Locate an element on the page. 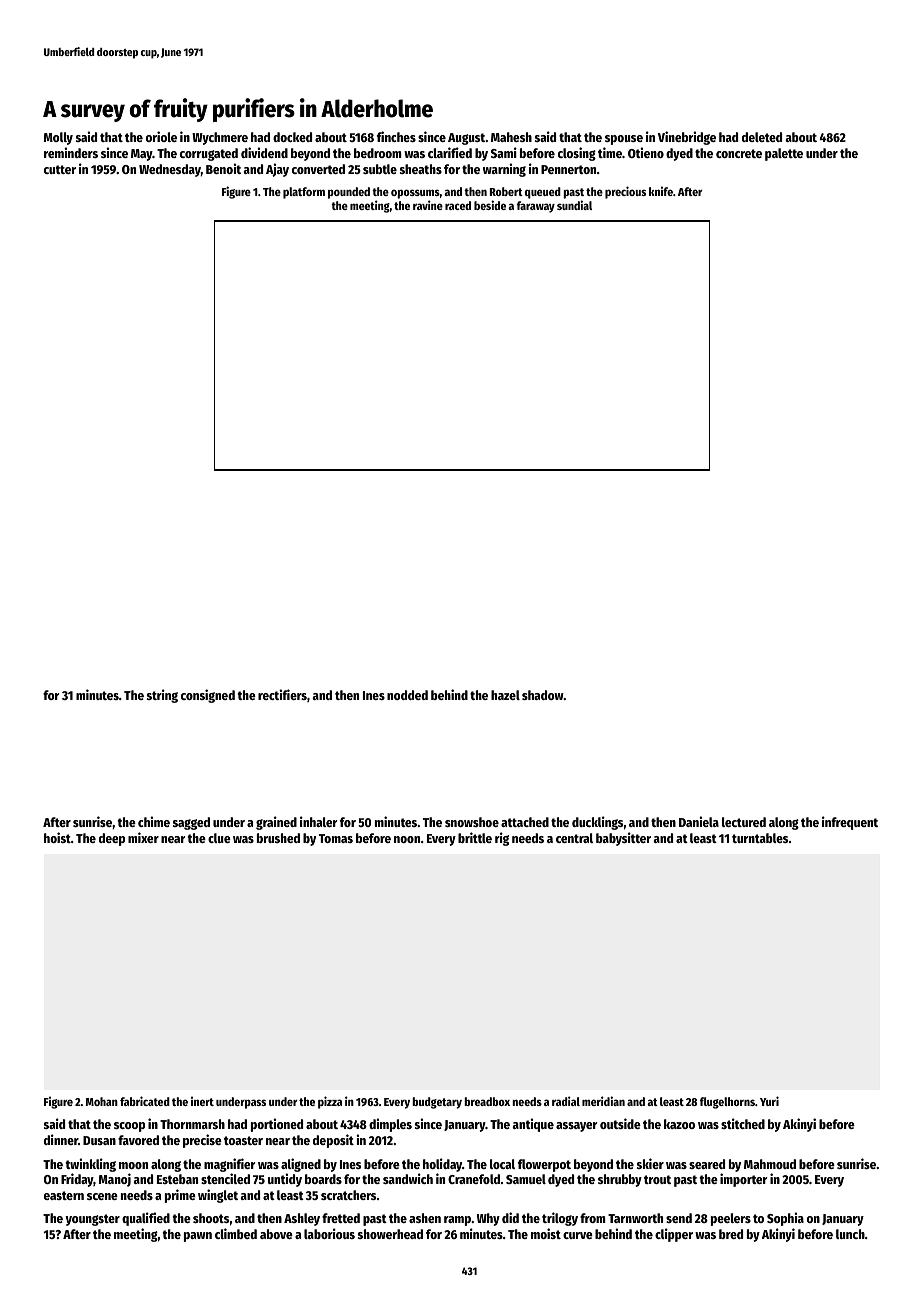 The image size is (924, 1308). Mahesh is located at coordinates (511, 137).
